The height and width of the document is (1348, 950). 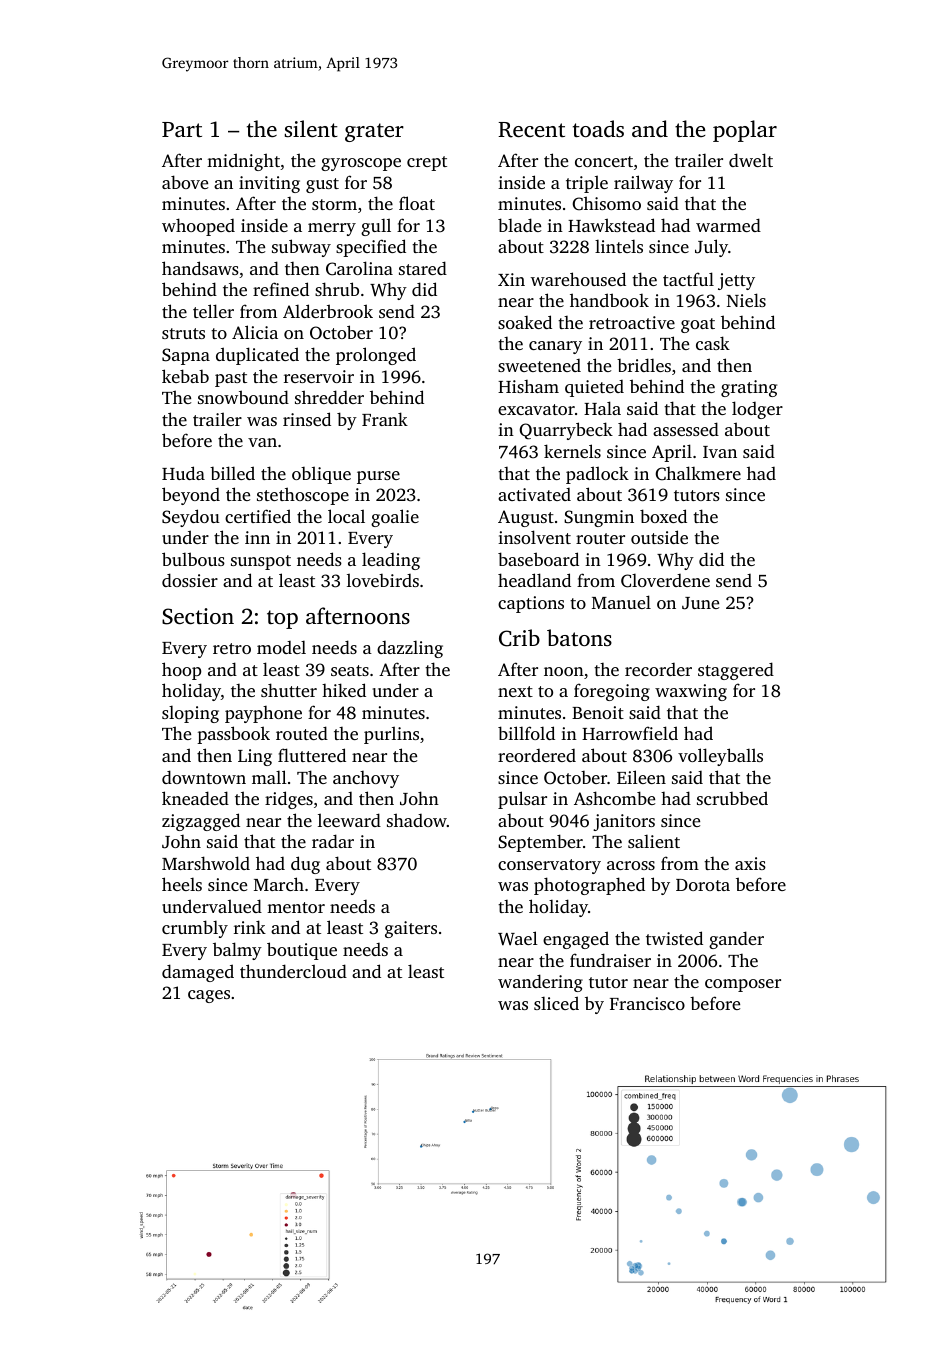 What do you see at coordinates (528, 386) in the document?
I see `Hisham` at bounding box center [528, 386].
